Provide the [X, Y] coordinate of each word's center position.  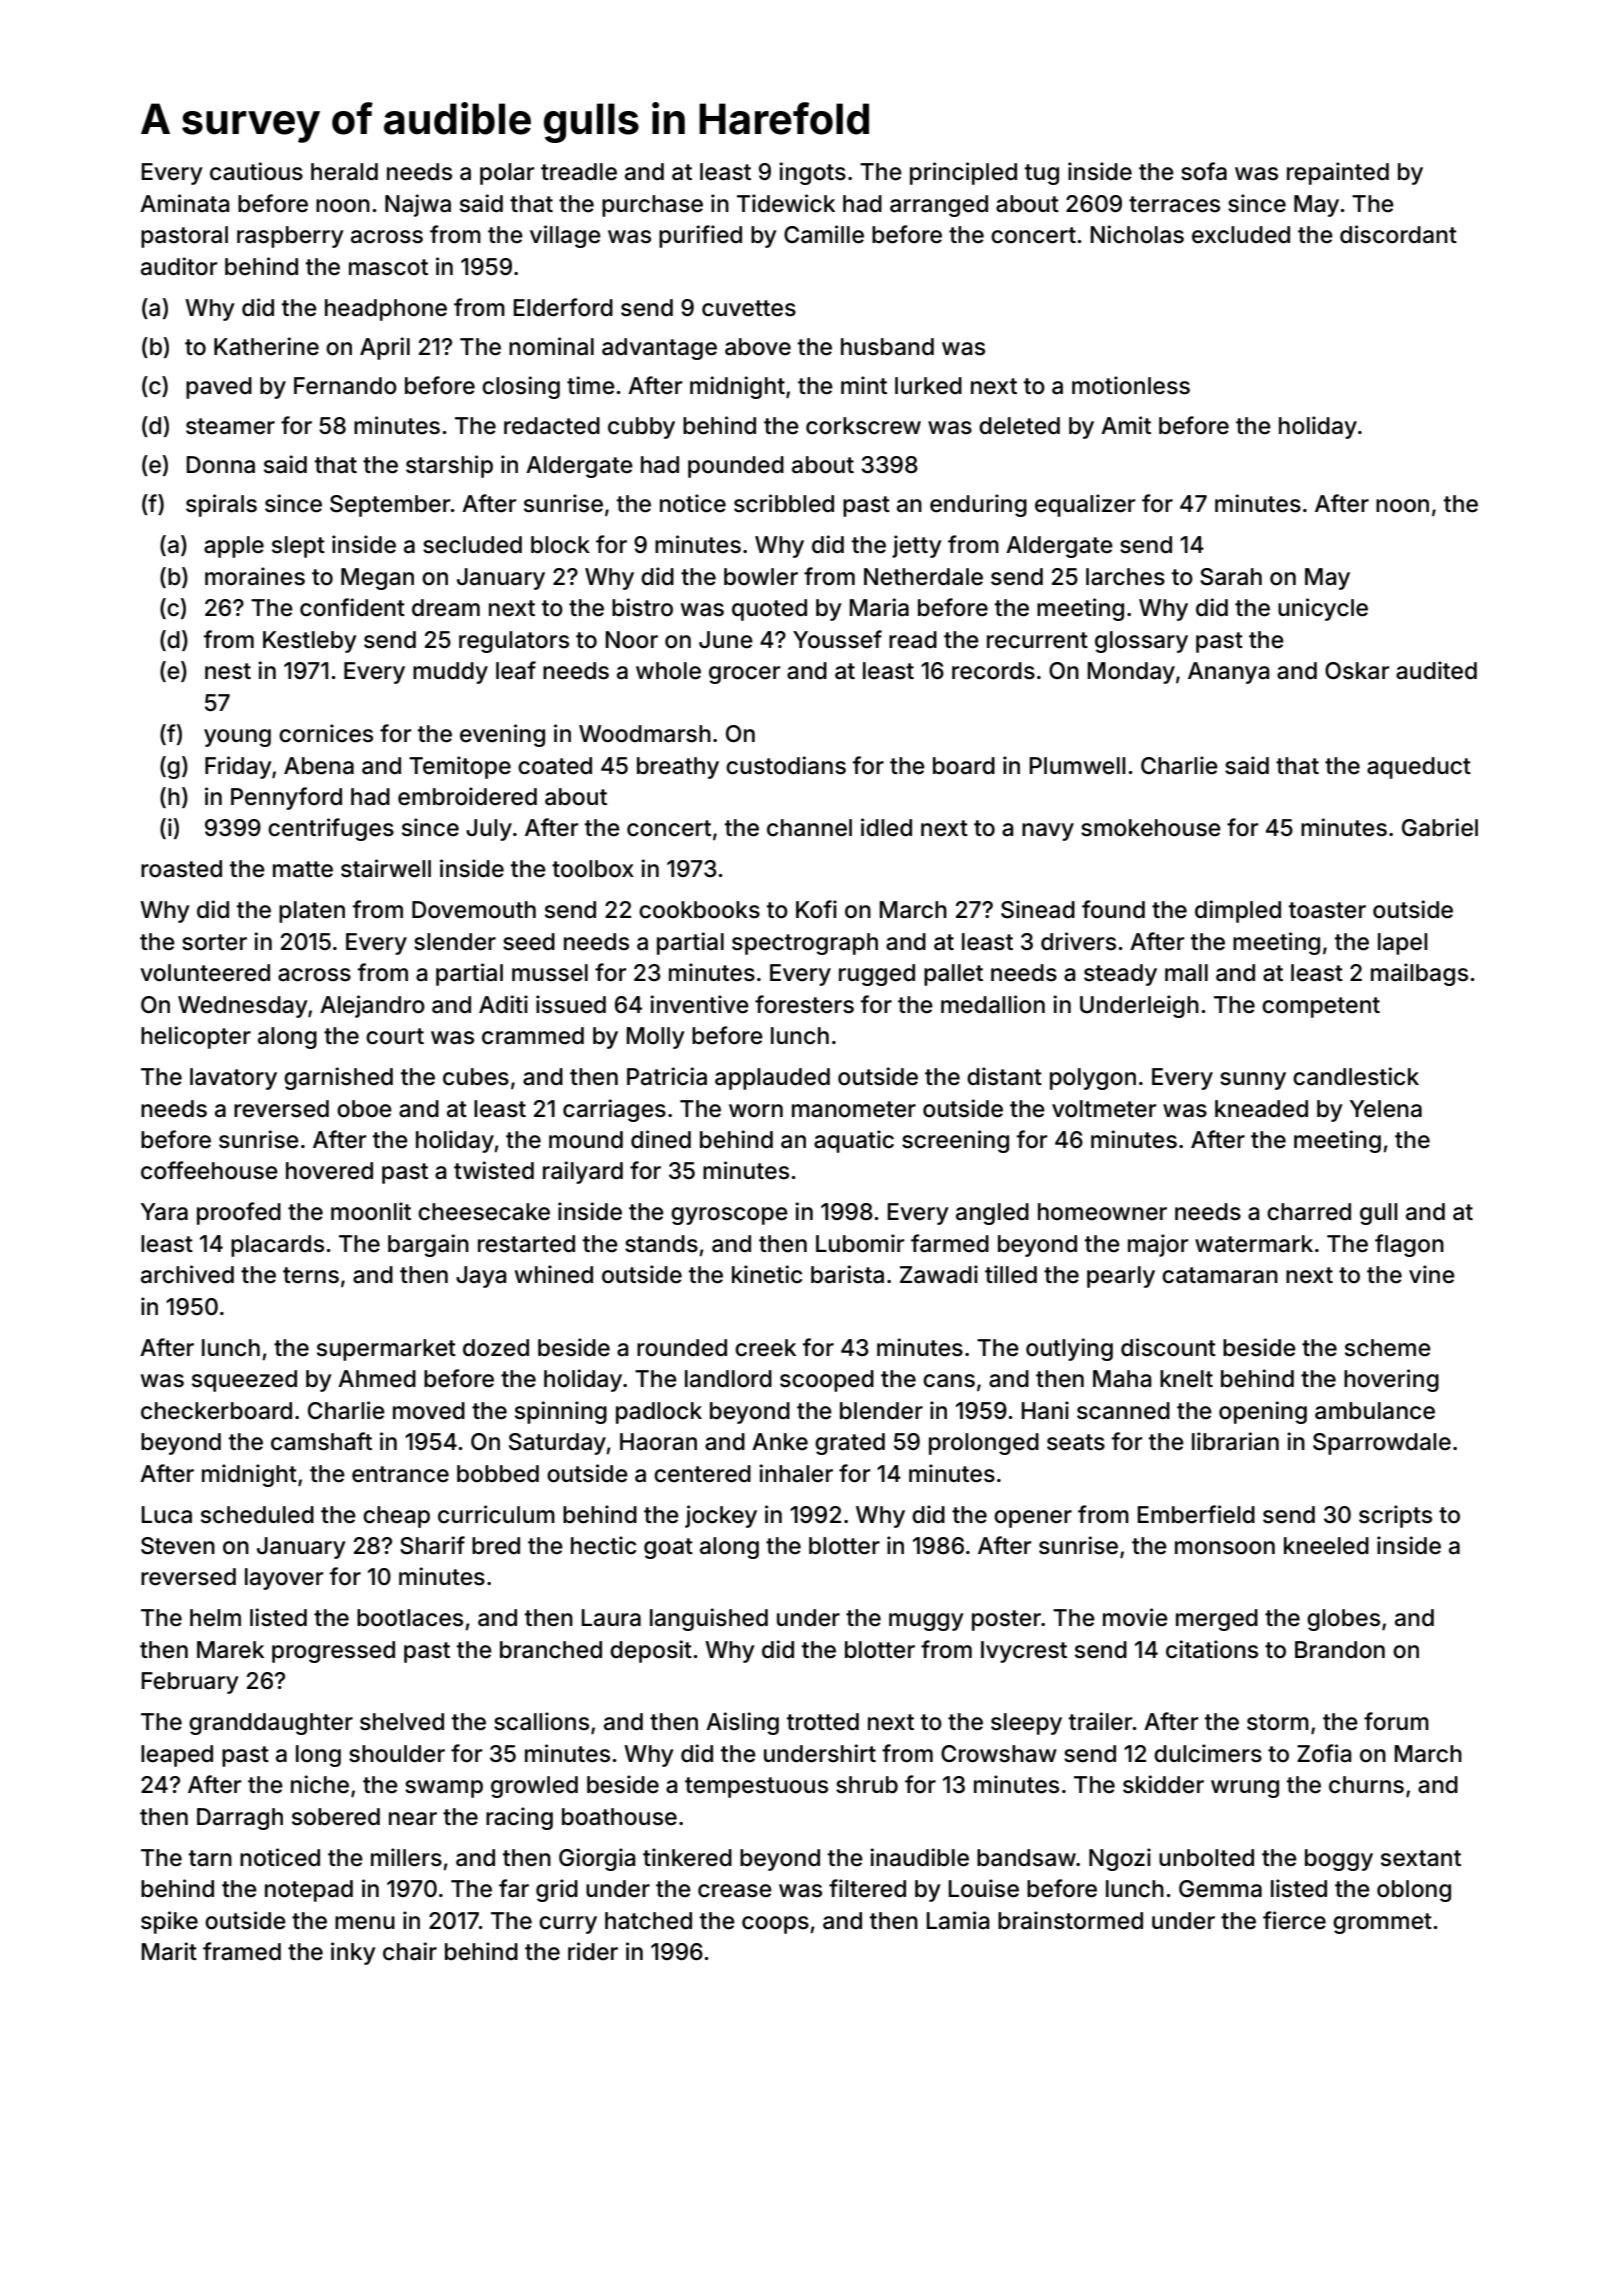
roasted [181, 869]
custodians [786, 765]
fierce [1294, 1920]
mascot [388, 267]
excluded [1241, 235]
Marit [169, 1951]
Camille [824, 234]
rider [593, 1951]
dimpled [1238, 911]
